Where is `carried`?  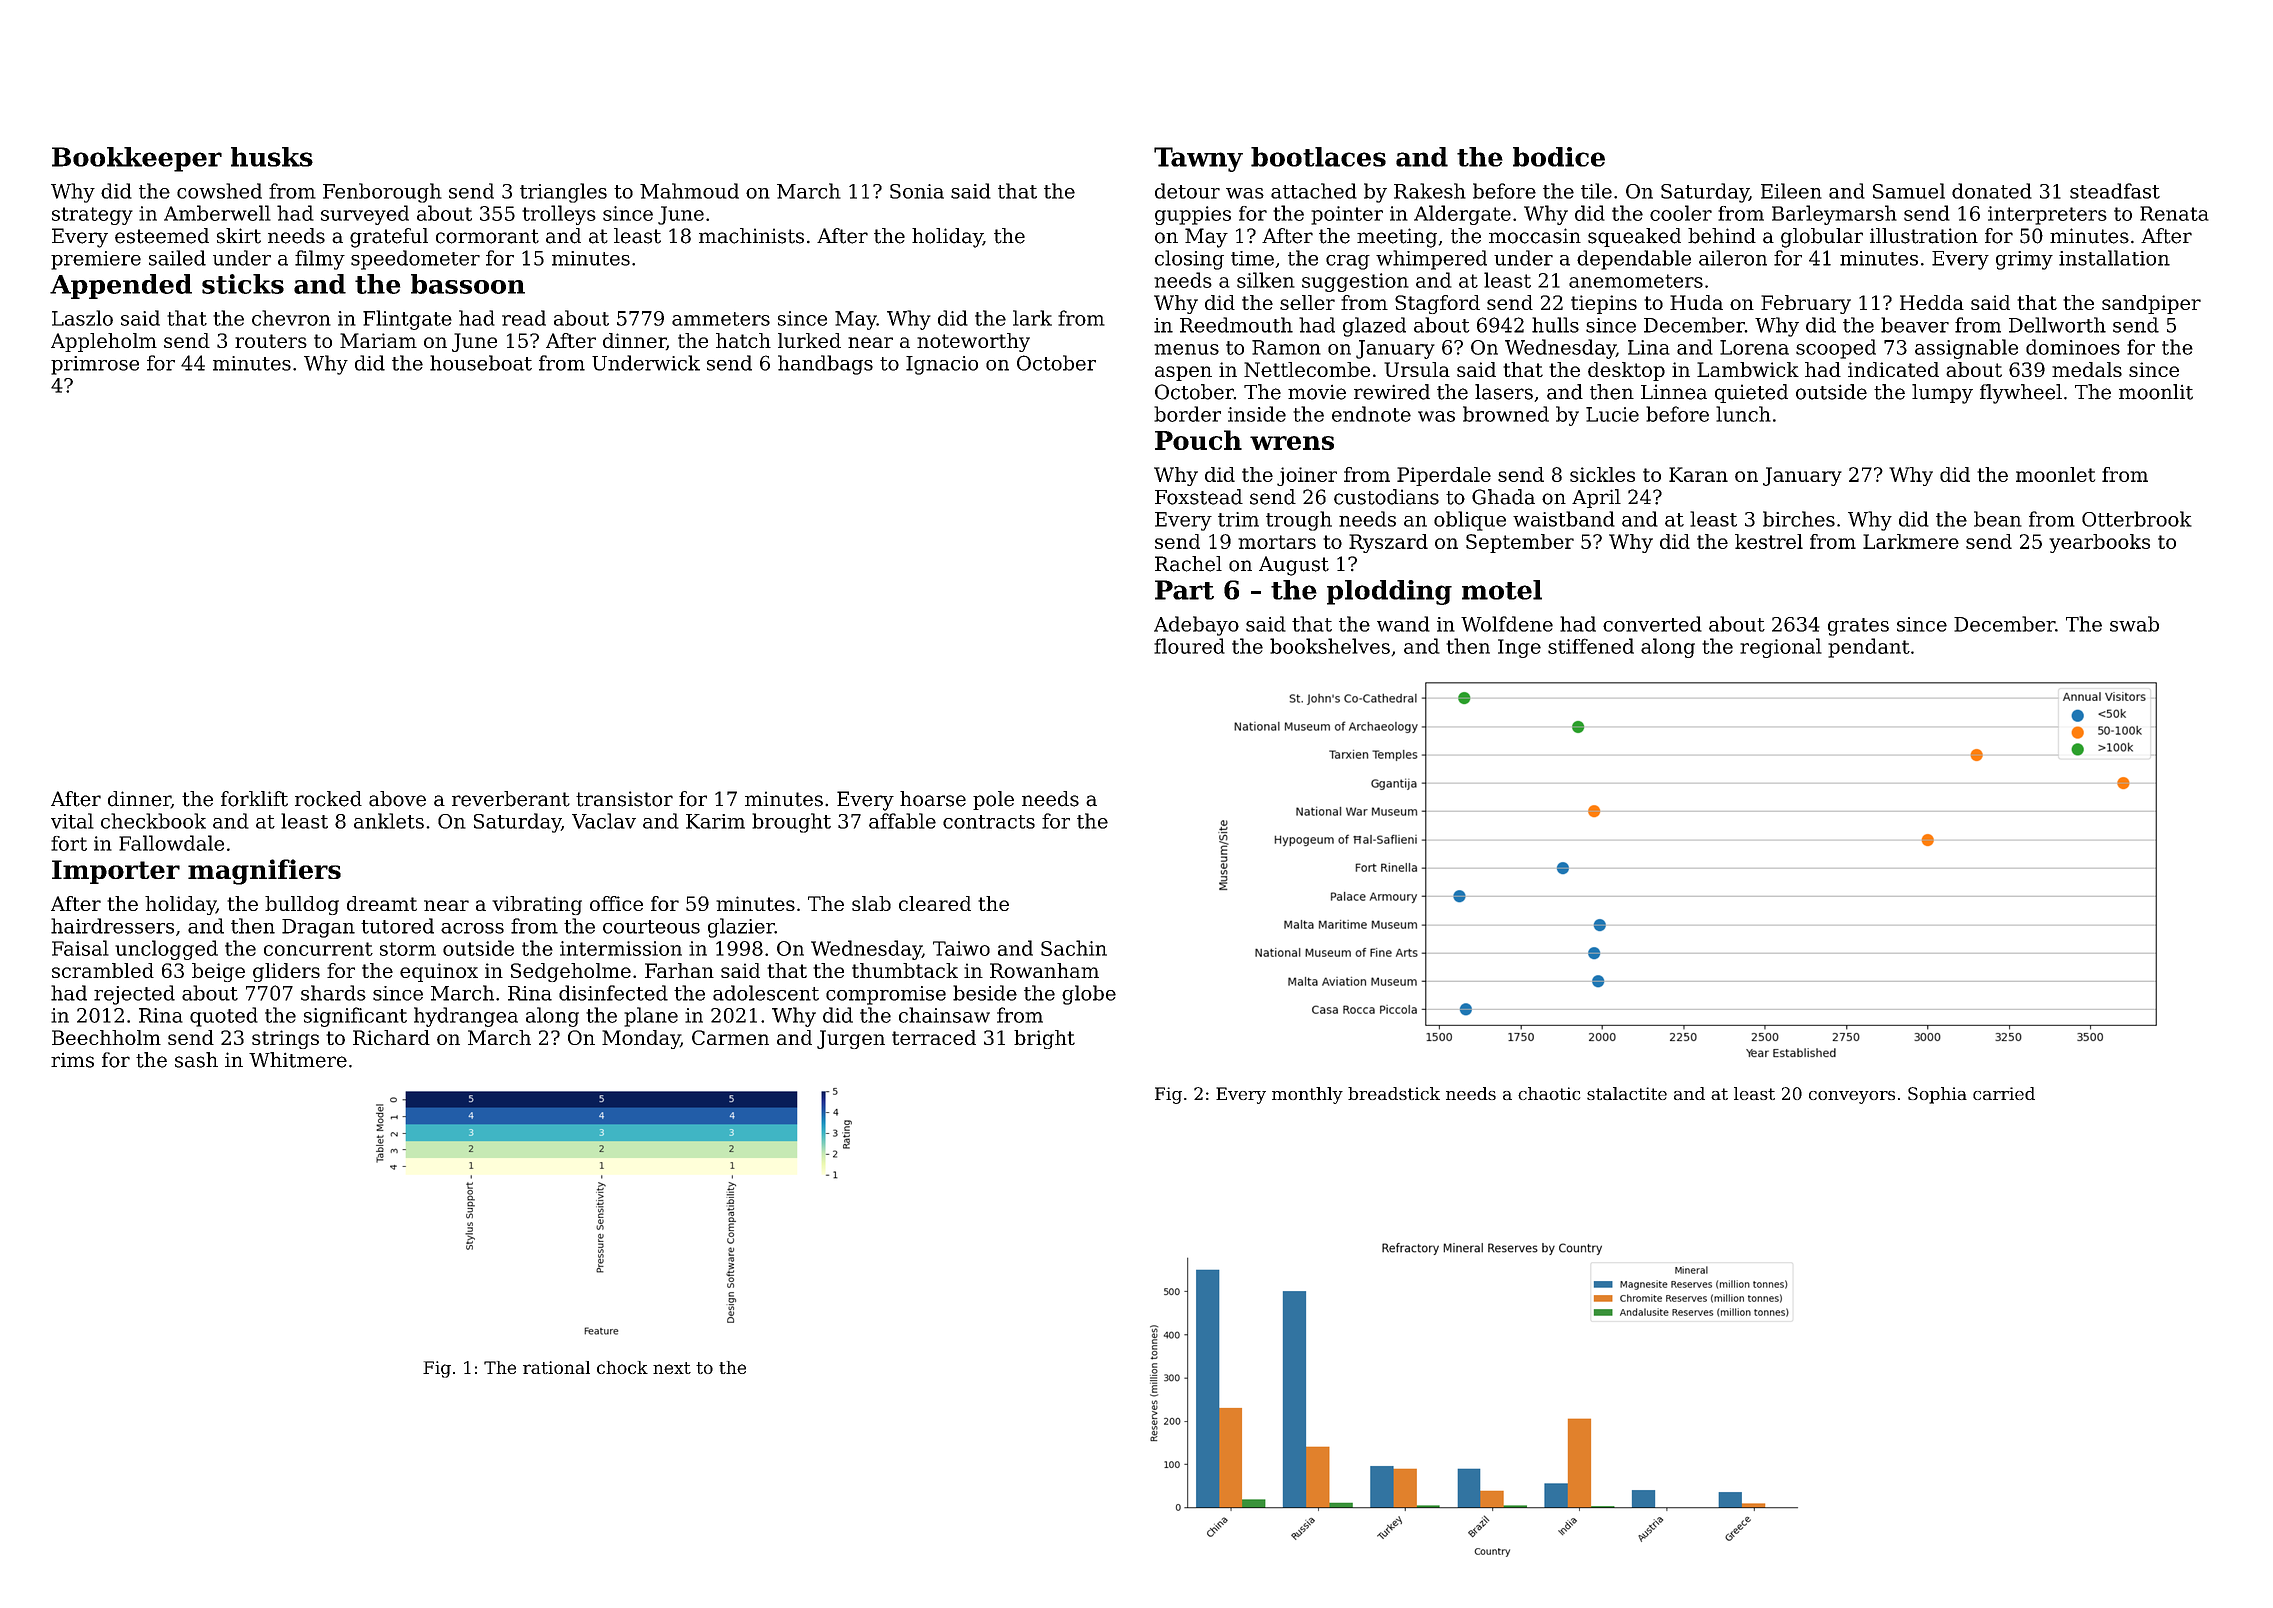 carried is located at coordinates (2004, 1093).
